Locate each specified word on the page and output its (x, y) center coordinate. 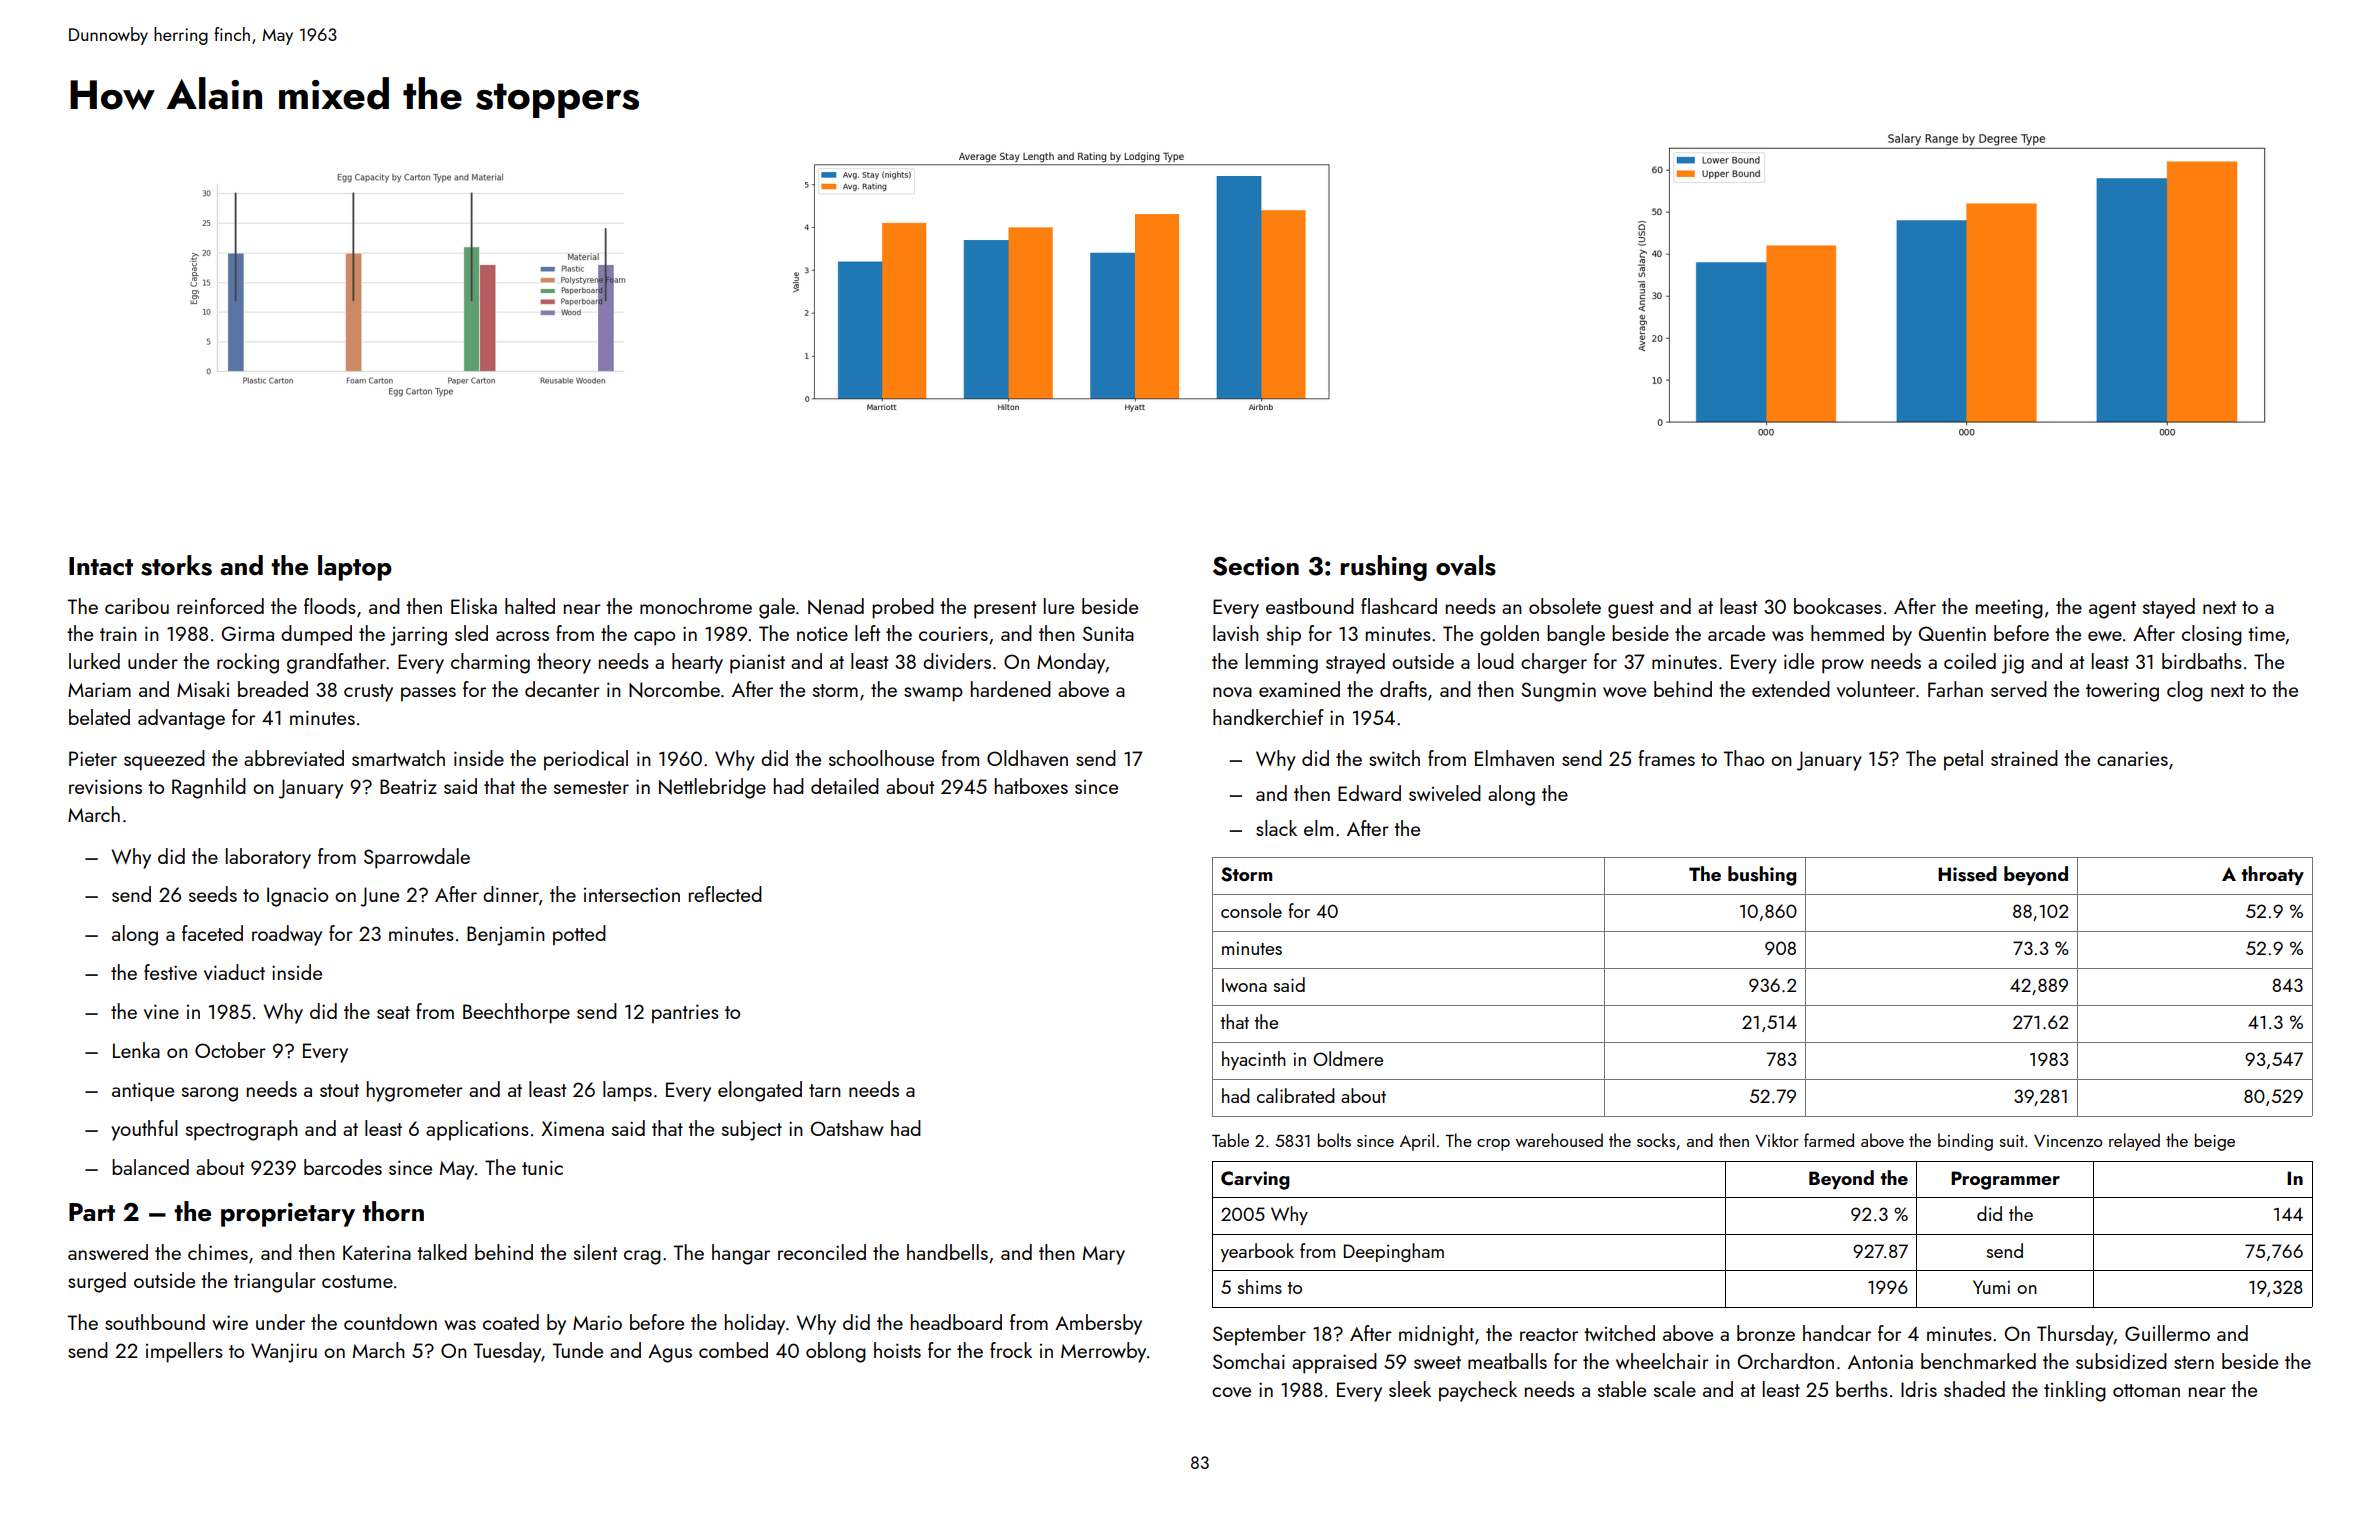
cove (1231, 1392)
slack (1276, 828)
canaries (2132, 758)
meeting (2009, 609)
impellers (184, 1352)
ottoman (2146, 1390)
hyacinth (1254, 1060)
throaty (2272, 875)
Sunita (1108, 633)
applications (477, 1130)
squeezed (164, 760)
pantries (685, 1014)
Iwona (1244, 985)
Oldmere (1348, 1058)
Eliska (474, 606)
